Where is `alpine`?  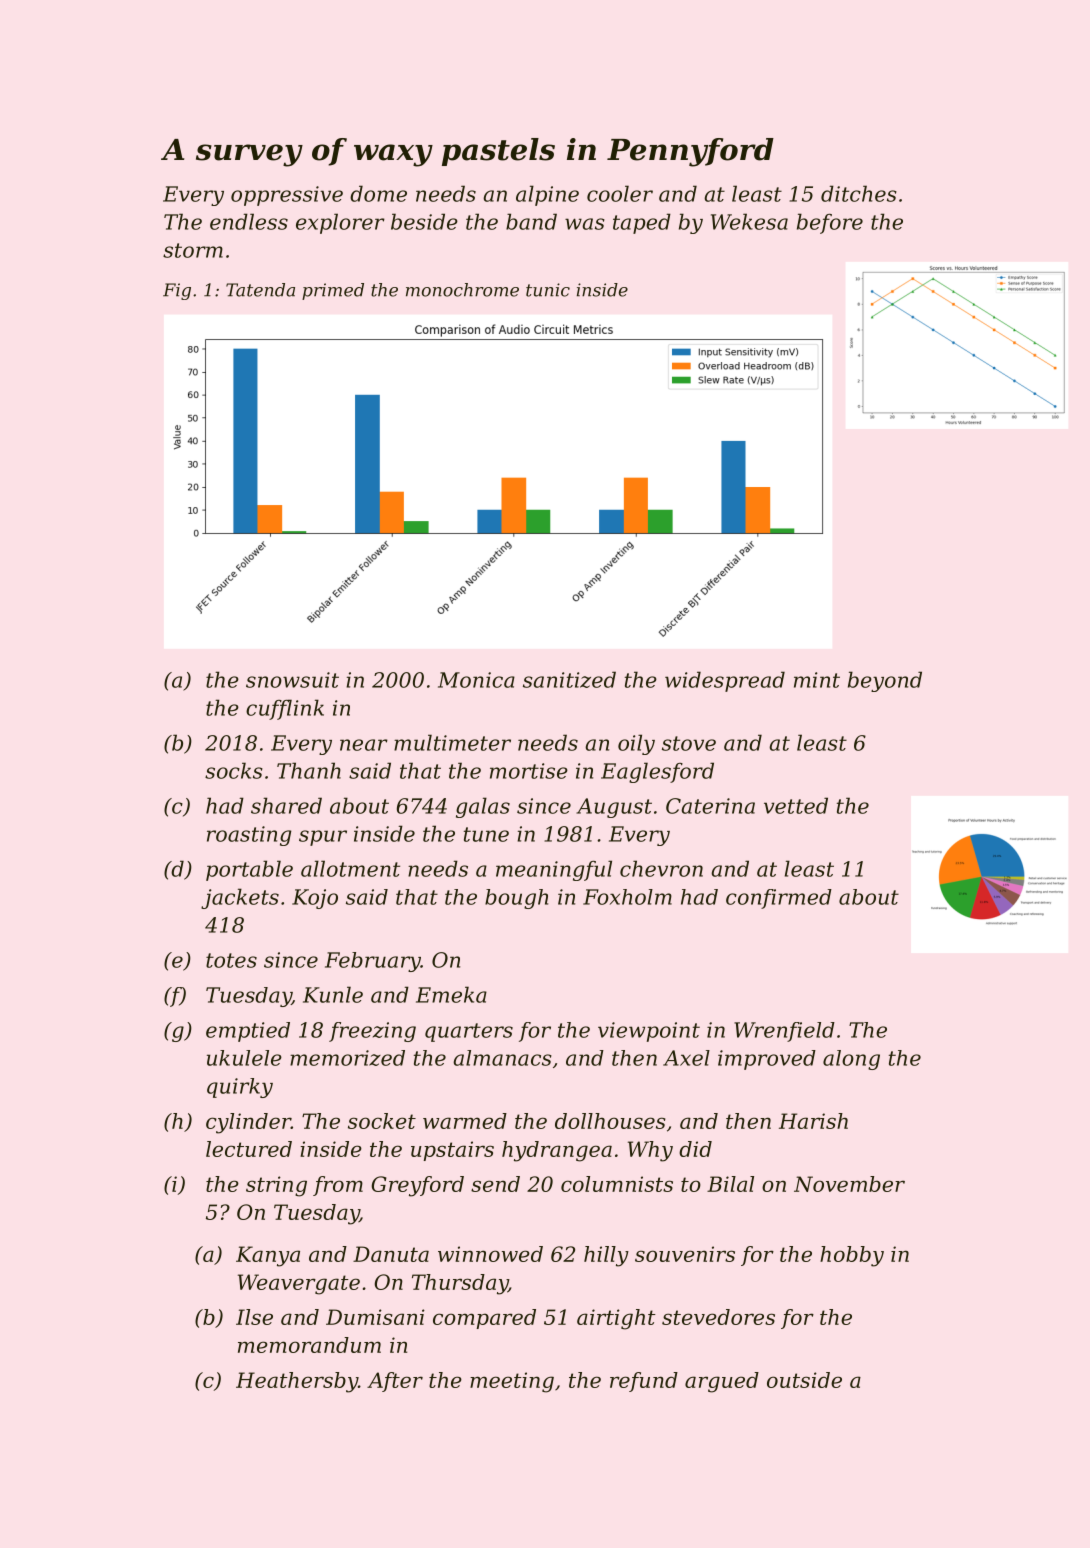 alpine is located at coordinates (547, 195).
